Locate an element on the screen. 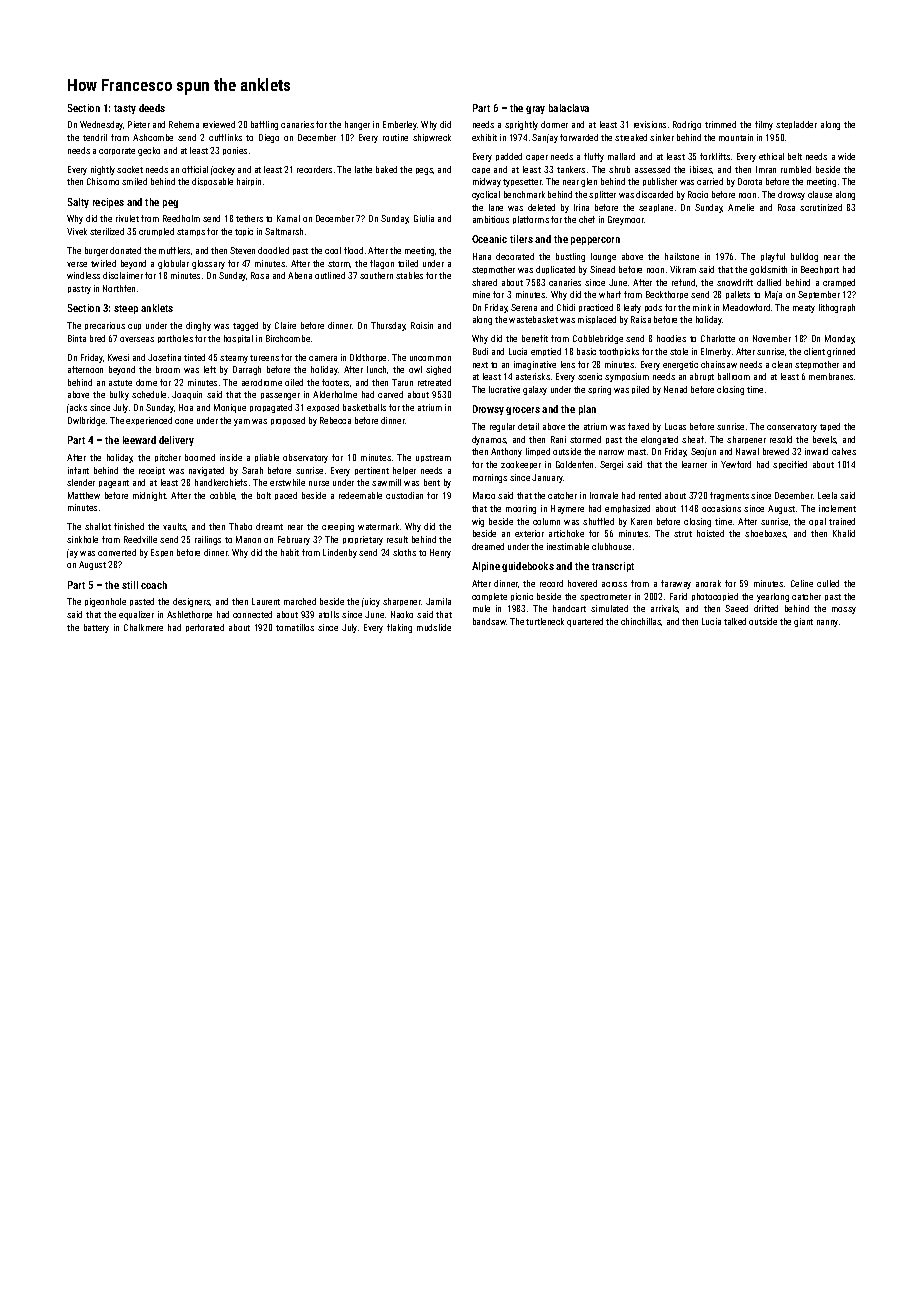 This screenshot has width=924, height=1308. galaxy is located at coordinates (535, 390).
